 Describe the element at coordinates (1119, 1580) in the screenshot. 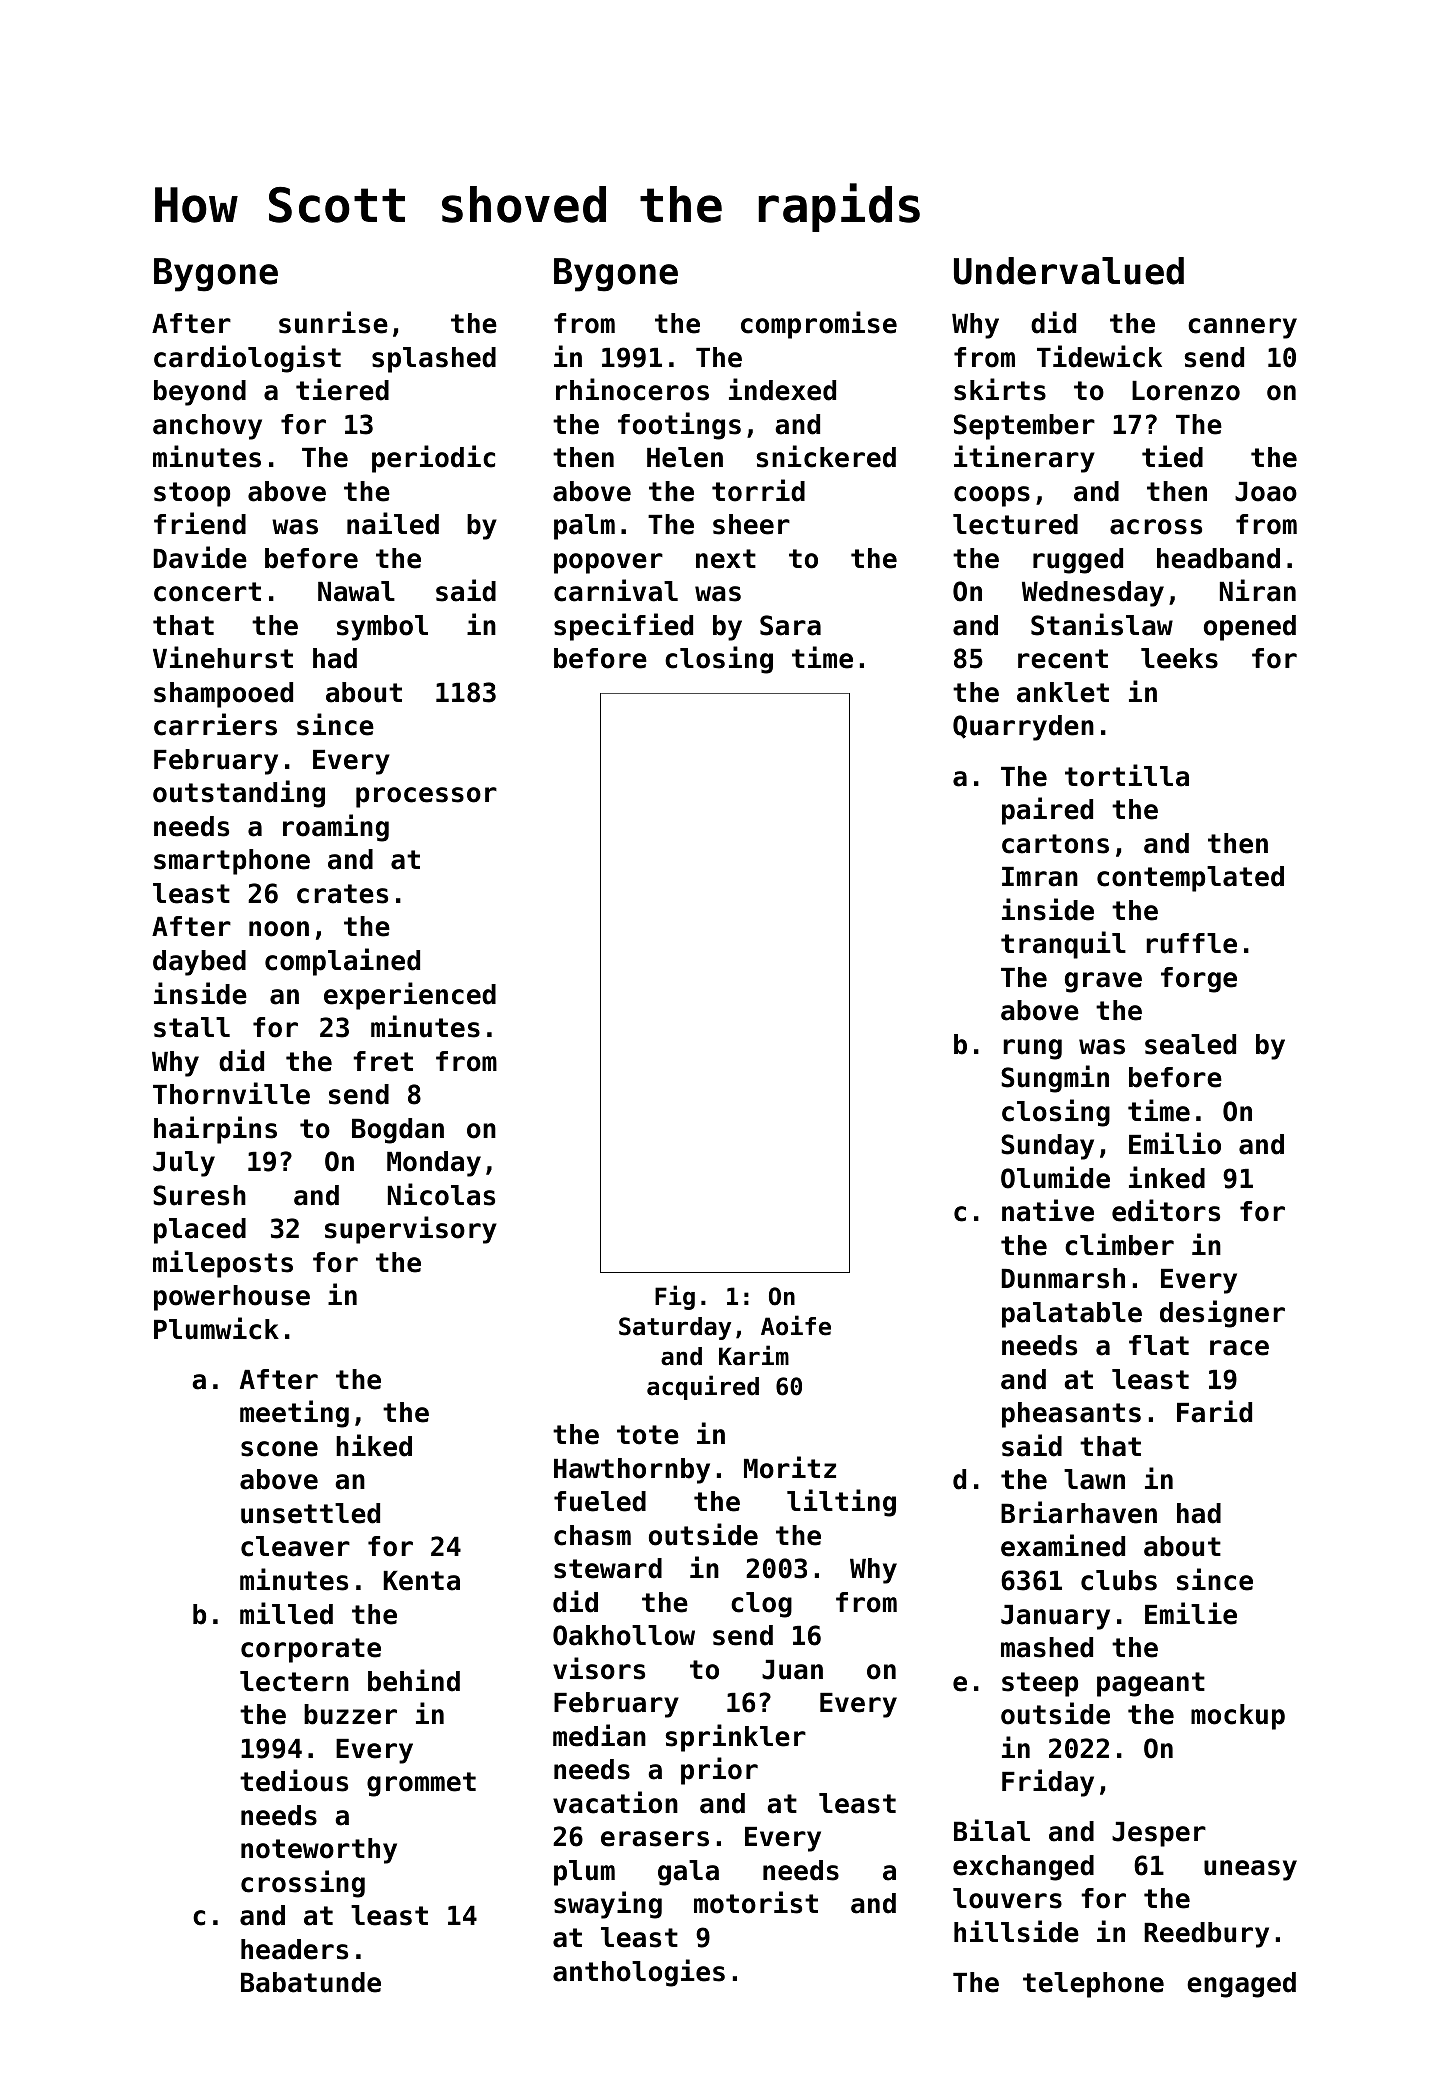

I see `clubs` at that location.
